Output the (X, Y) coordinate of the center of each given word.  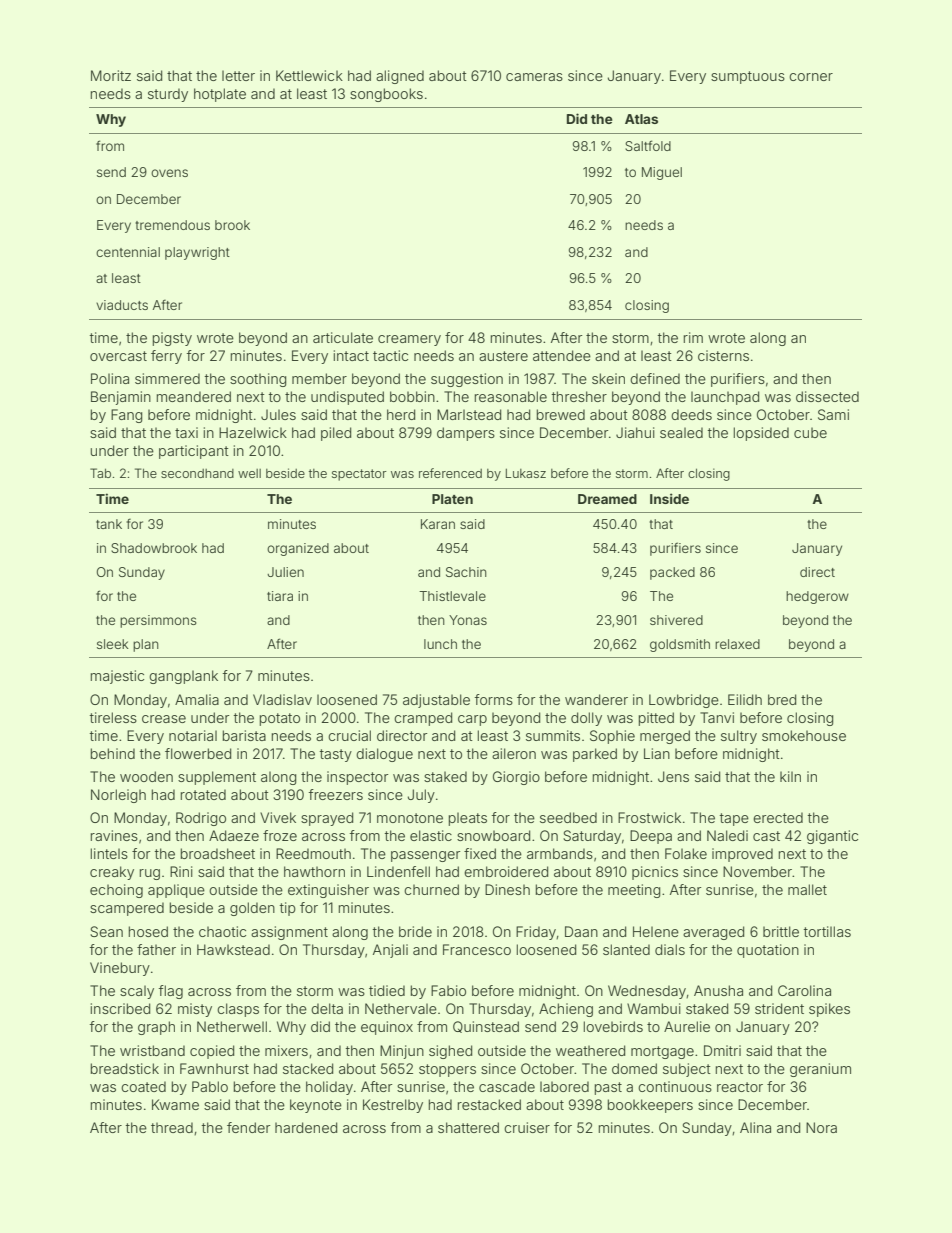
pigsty (172, 339)
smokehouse (804, 735)
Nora (821, 1127)
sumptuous (748, 77)
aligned (400, 77)
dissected (827, 396)
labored (564, 1086)
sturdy (168, 95)
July (421, 796)
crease (164, 719)
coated (143, 1086)
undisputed (347, 398)
